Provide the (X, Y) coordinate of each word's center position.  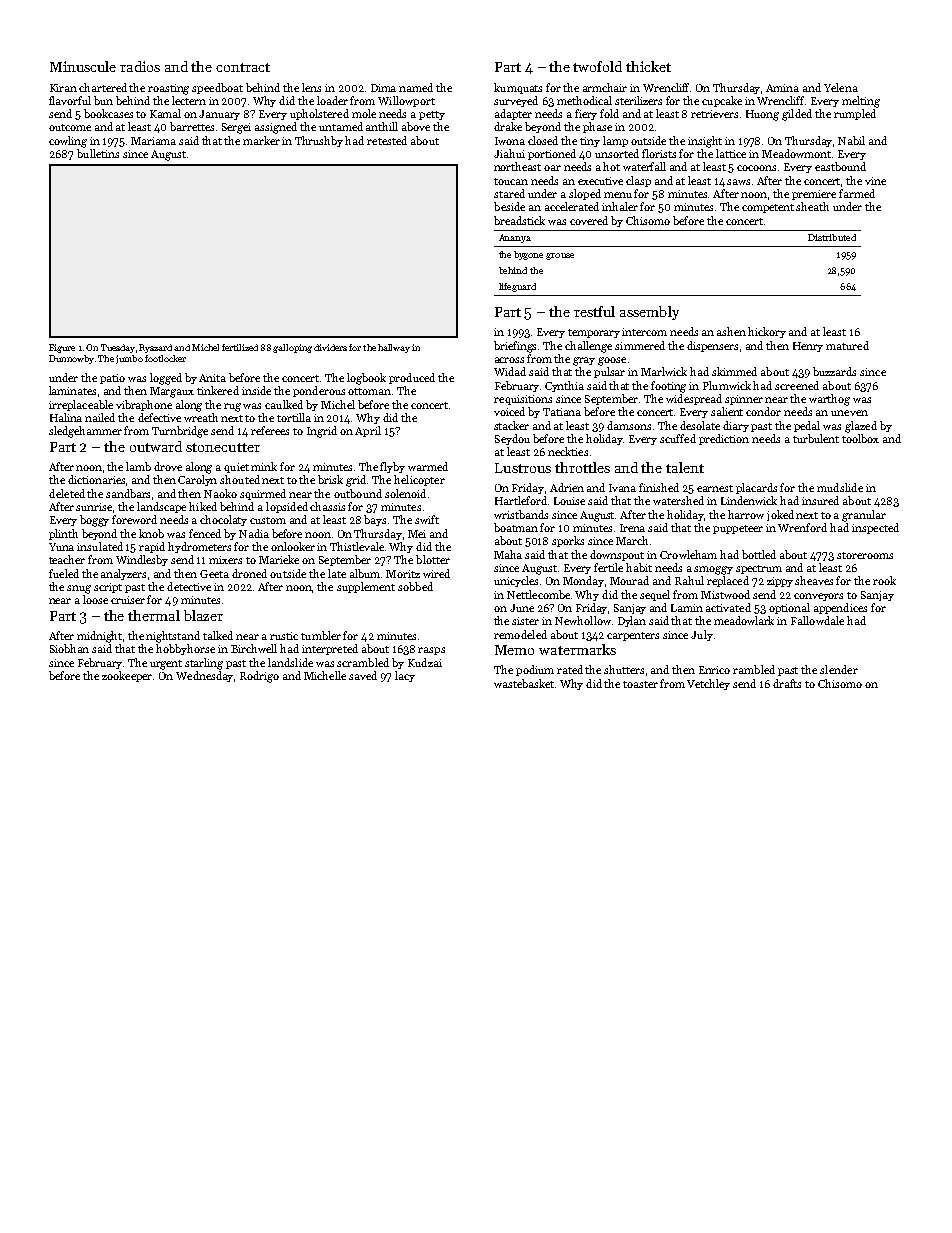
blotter (433, 559)
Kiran (63, 88)
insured (820, 500)
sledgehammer (85, 432)
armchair (605, 87)
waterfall (644, 166)
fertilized (240, 347)
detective (189, 586)
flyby (392, 467)
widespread (694, 399)
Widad (510, 371)
